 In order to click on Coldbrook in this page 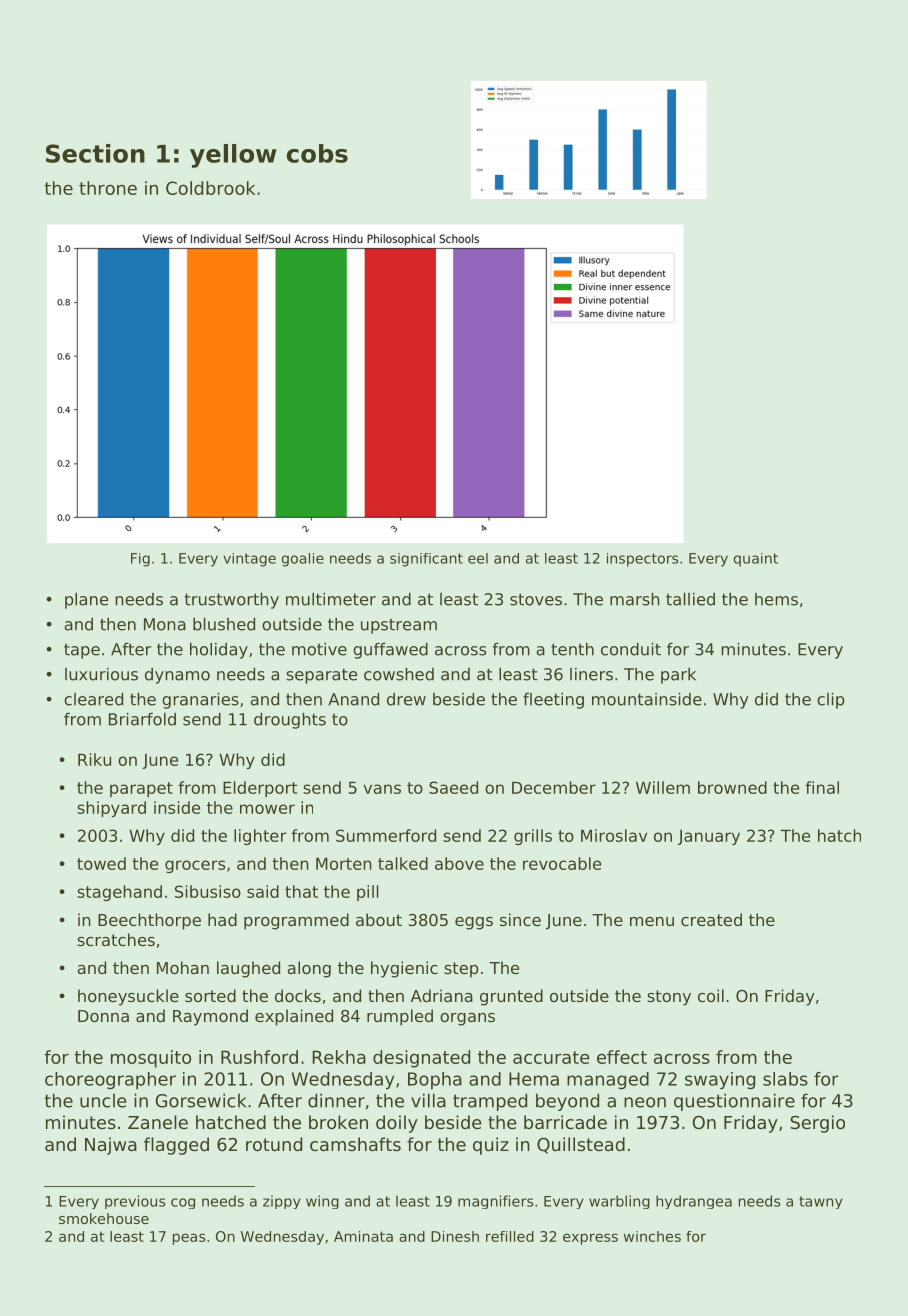, I will do `click(210, 188)`.
